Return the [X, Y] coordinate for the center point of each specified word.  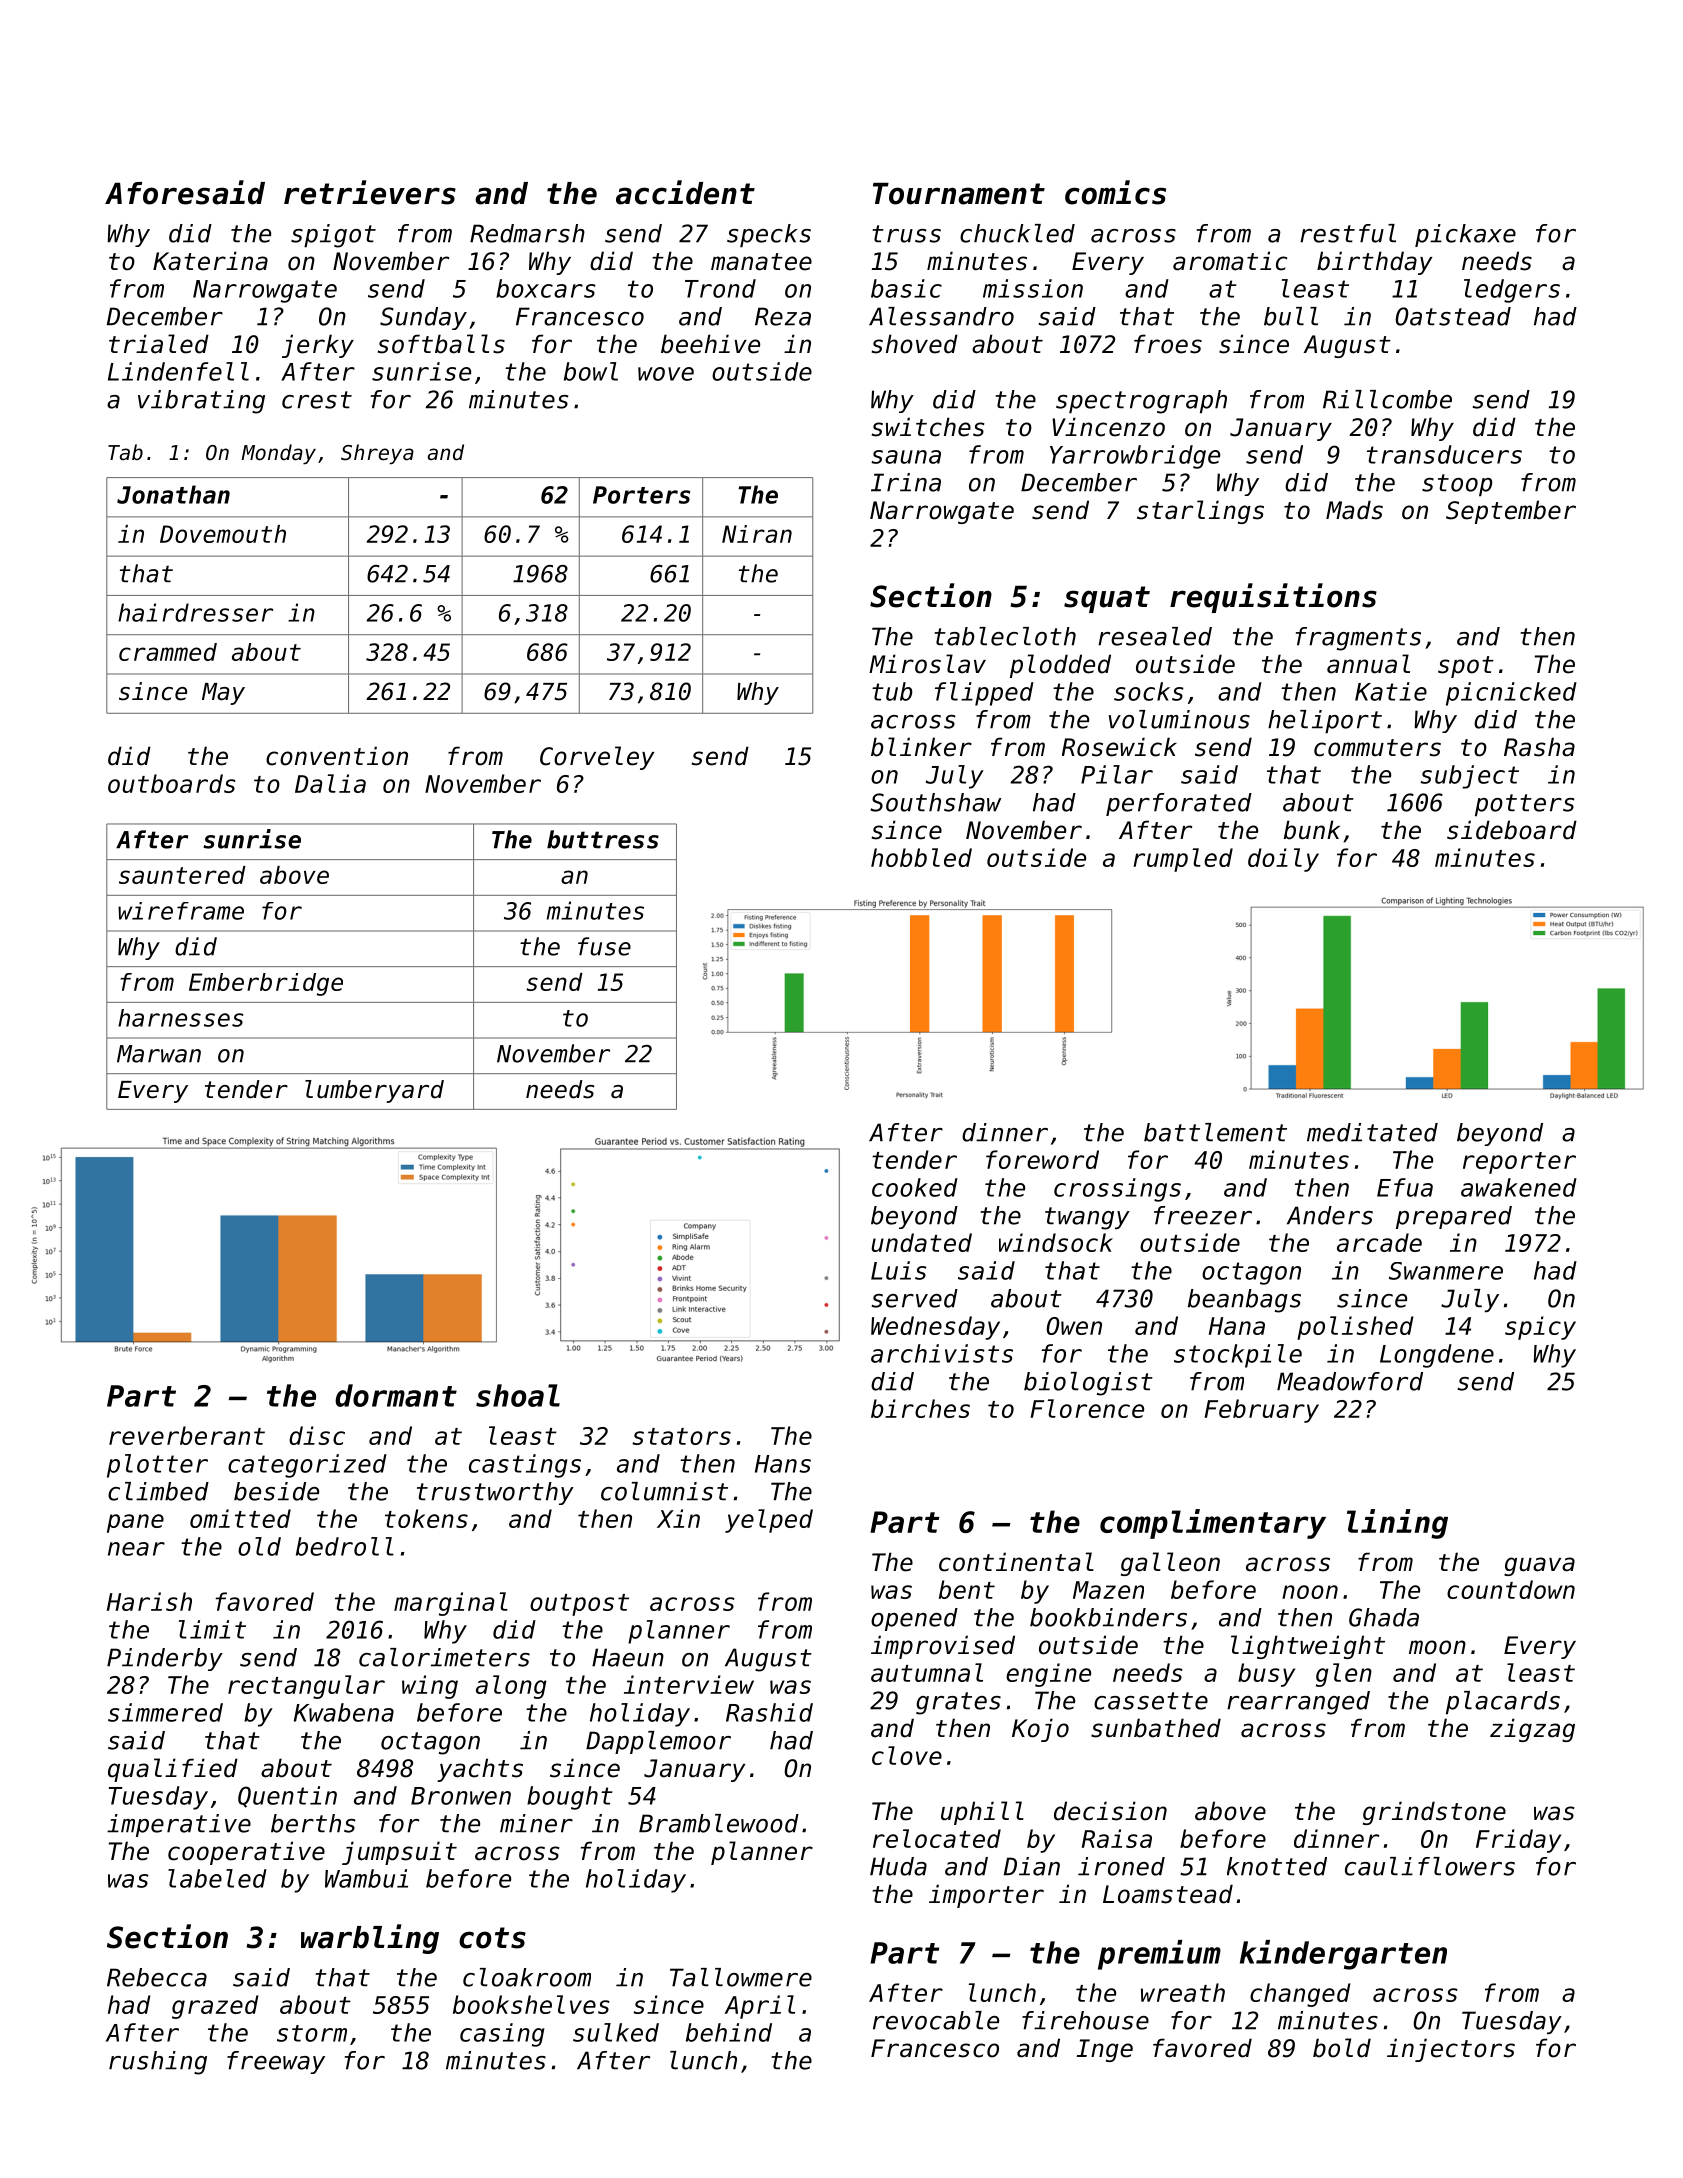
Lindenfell [178, 371]
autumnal [927, 1672]
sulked [616, 2032]
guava [1539, 1566]
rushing [158, 2063]
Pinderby [165, 1659]
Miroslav [927, 664]
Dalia [330, 783]
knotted [1277, 1866]
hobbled [921, 857]
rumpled [1183, 860]
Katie [1391, 691]
